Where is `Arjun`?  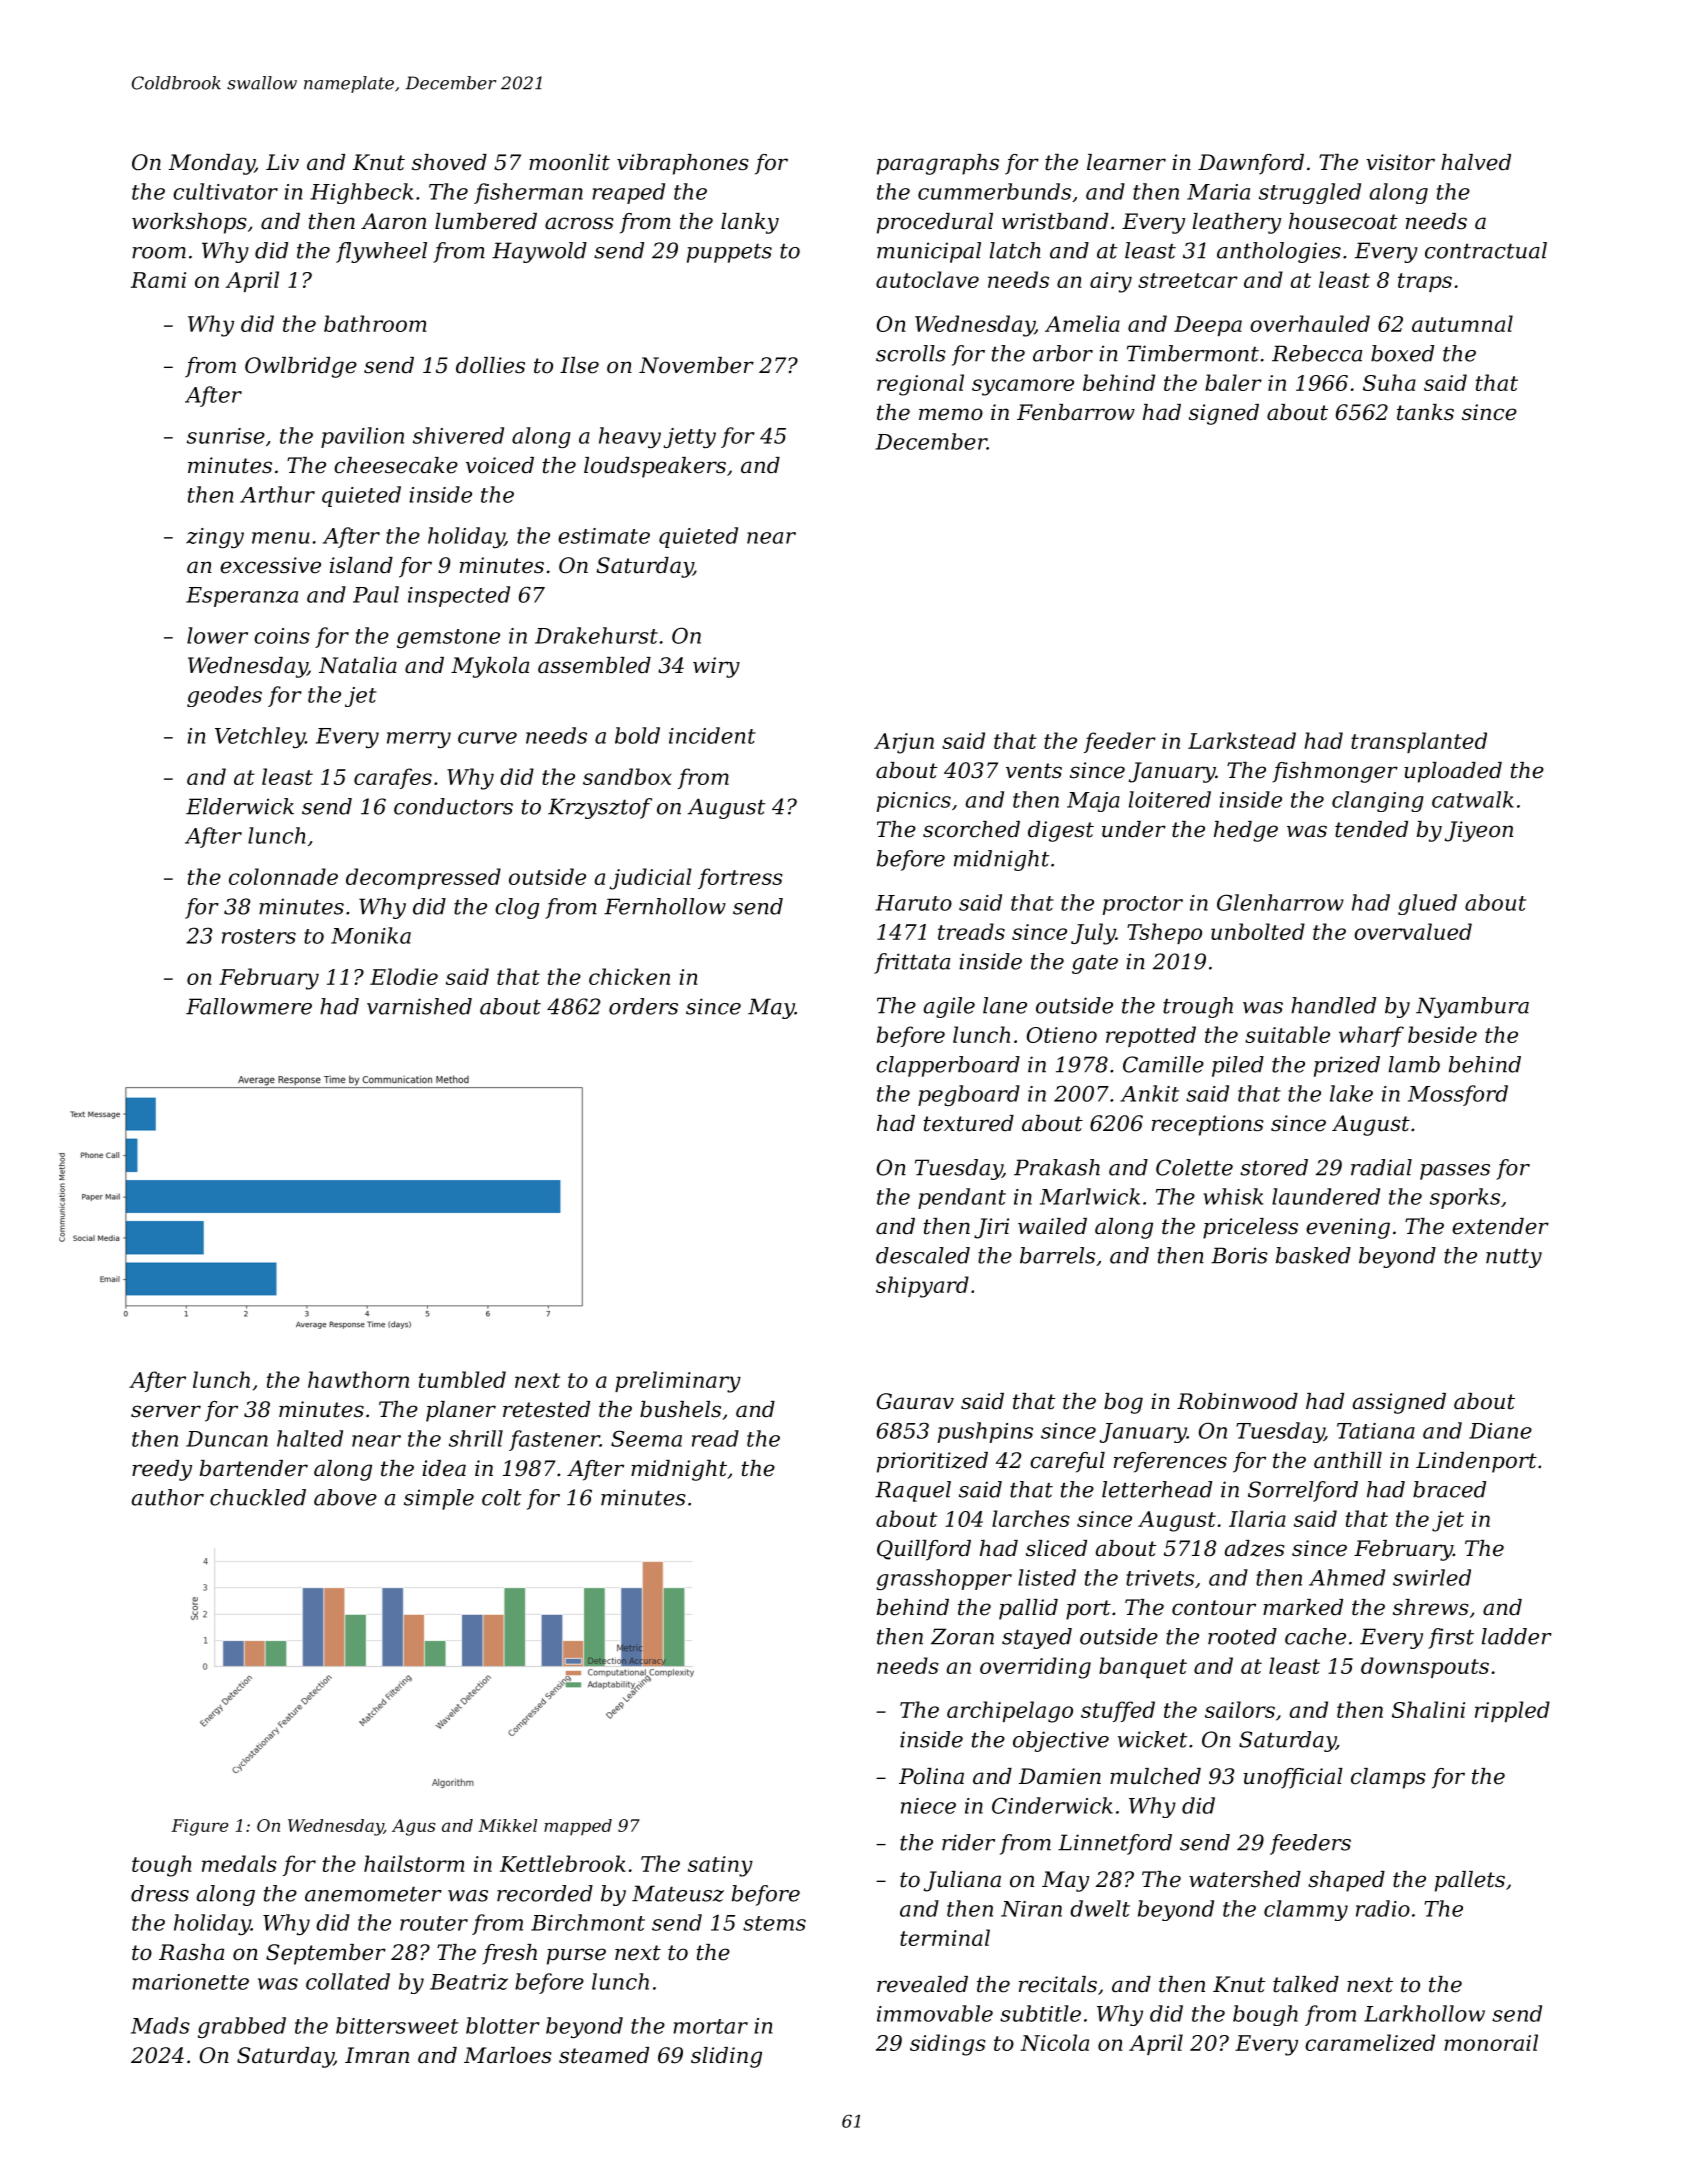
Arjun is located at coordinates (904, 743).
